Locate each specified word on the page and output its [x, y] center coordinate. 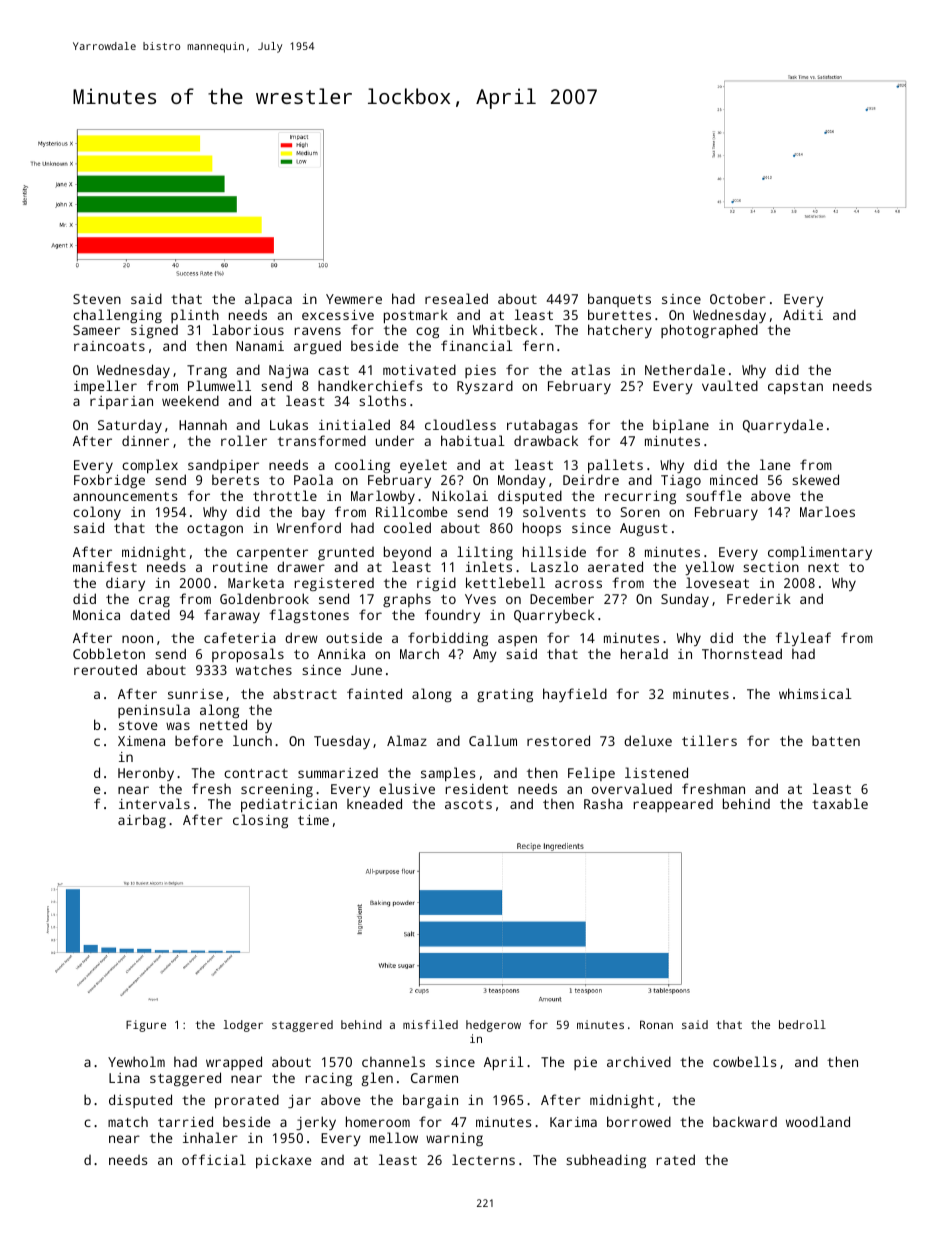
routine [240, 567]
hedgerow [493, 1026]
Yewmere [354, 299]
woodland [818, 1121]
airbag [142, 821]
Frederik [759, 598]
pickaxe [283, 1161]
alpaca [268, 300]
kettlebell [505, 582]
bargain [430, 1101]
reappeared [673, 805]
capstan [795, 388]
